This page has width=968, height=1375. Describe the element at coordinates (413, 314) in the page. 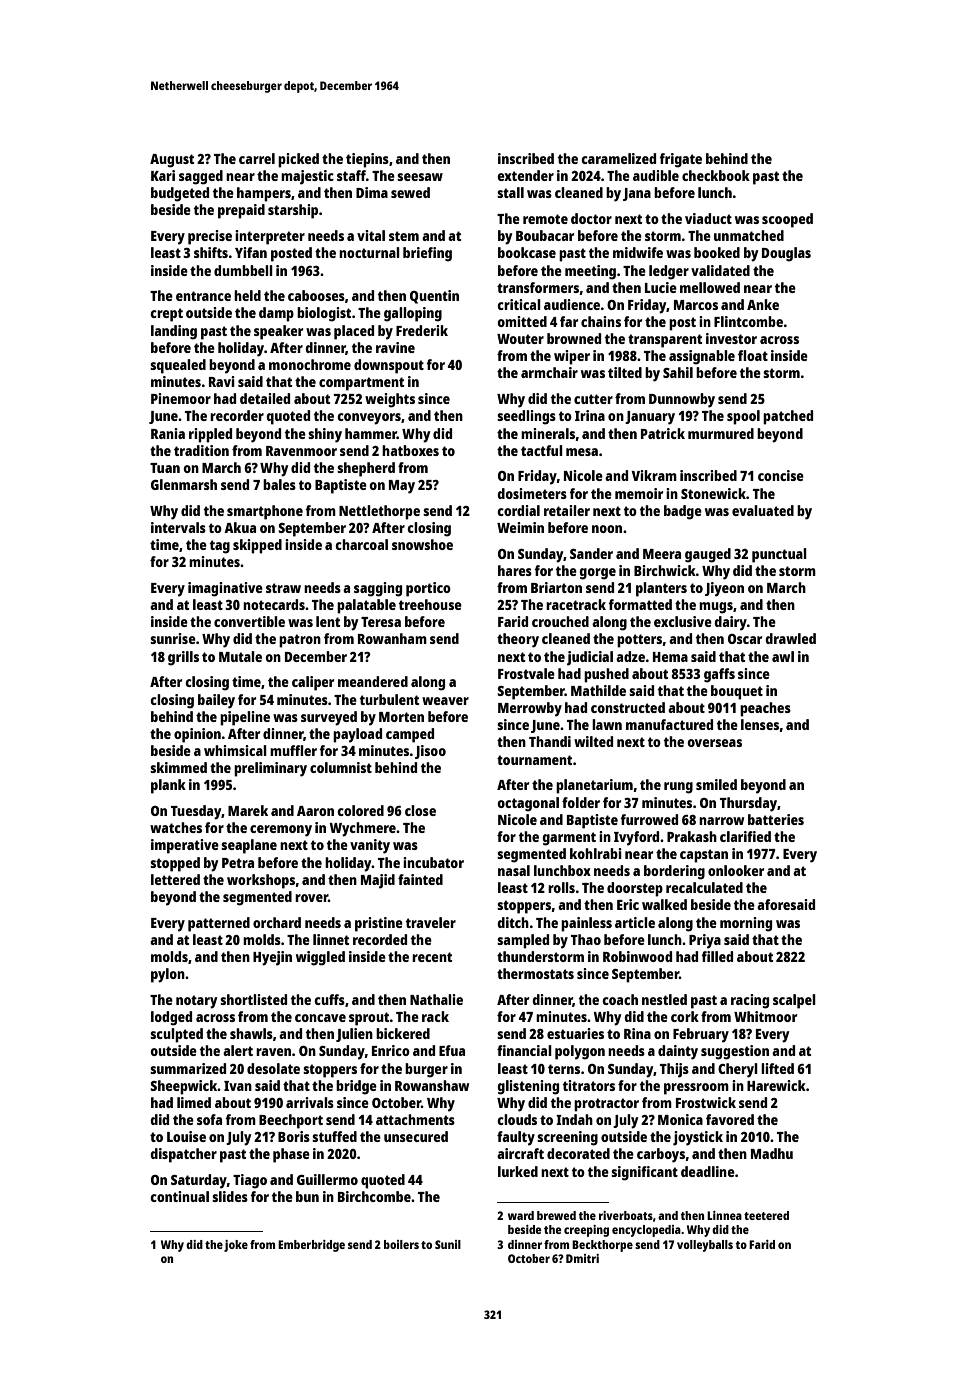

I see `galloping` at that location.
